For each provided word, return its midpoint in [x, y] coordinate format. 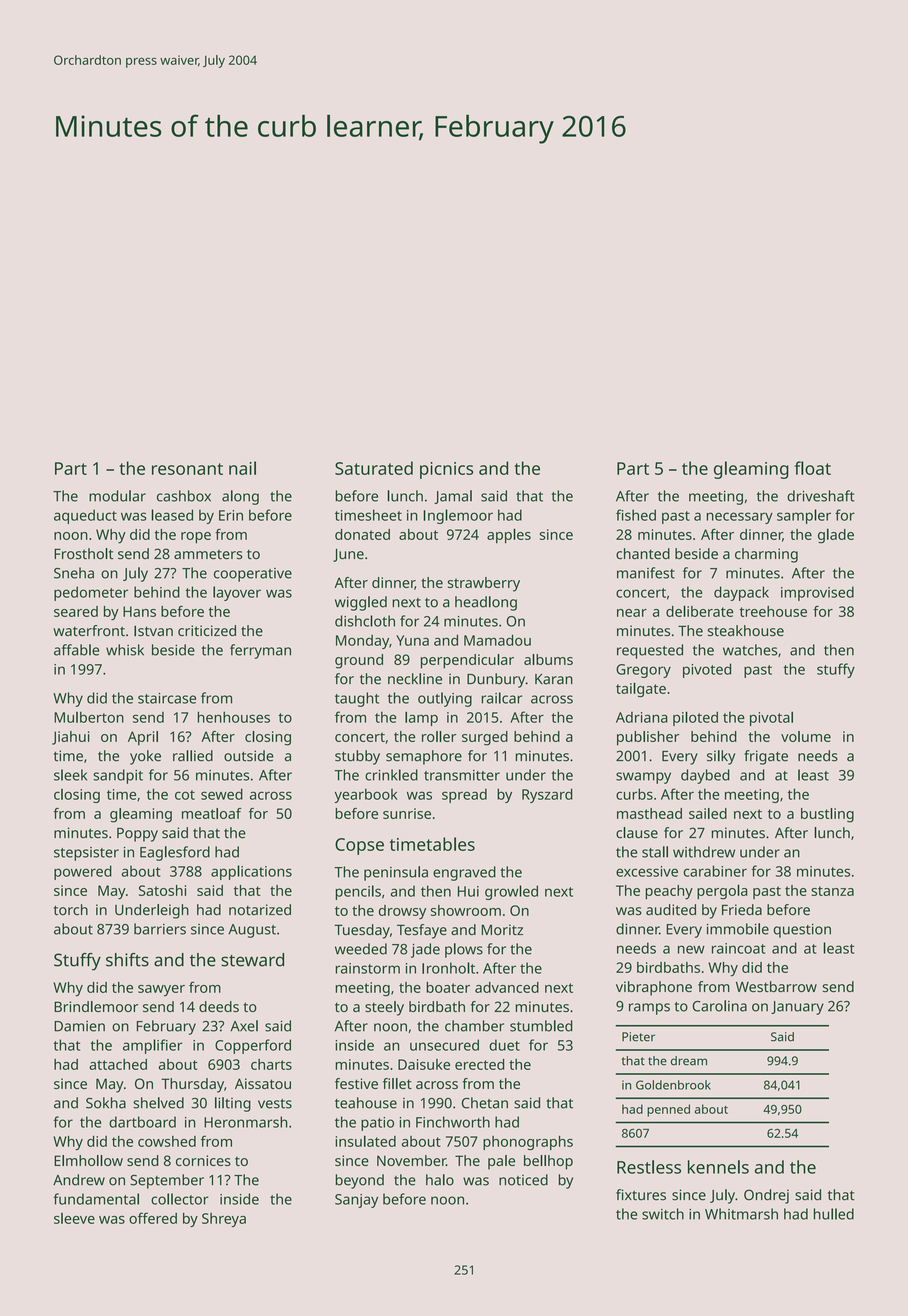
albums [548, 659]
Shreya [224, 1220]
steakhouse [746, 630]
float [812, 468]
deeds [219, 1006]
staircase [167, 698]
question [802, 931]
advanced [507, 987]
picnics [446, 470]
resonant [187, 469]
